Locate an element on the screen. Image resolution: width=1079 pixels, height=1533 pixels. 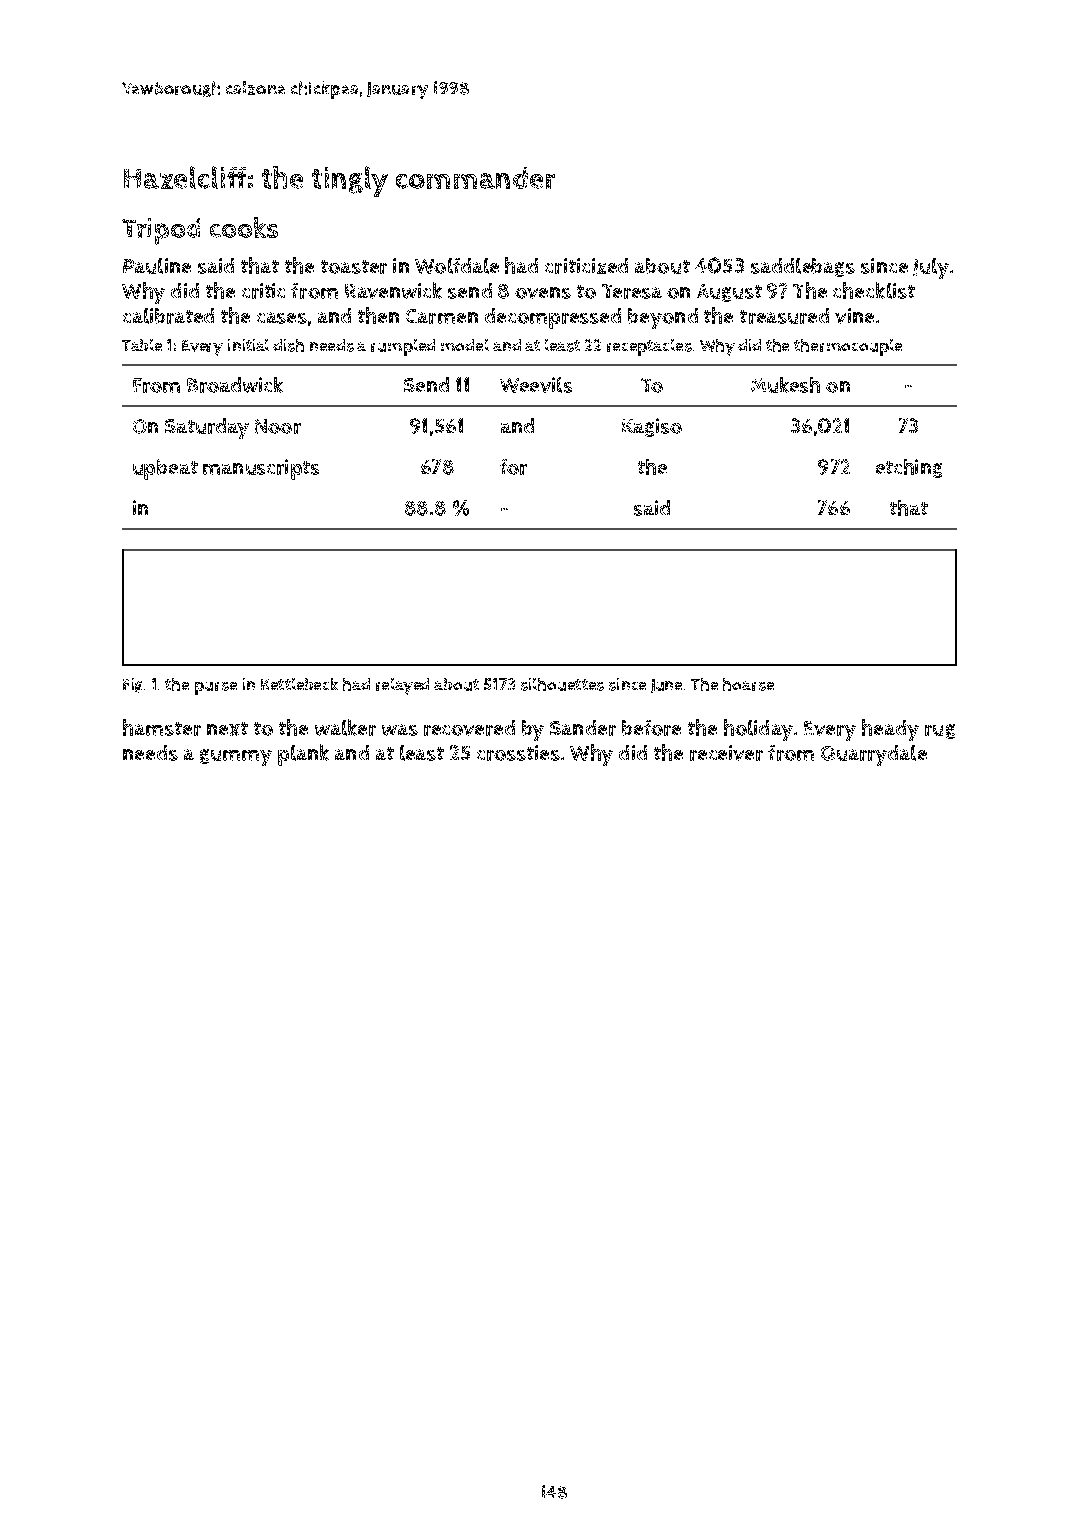
upbeat is located at coordinates (165, 469).
